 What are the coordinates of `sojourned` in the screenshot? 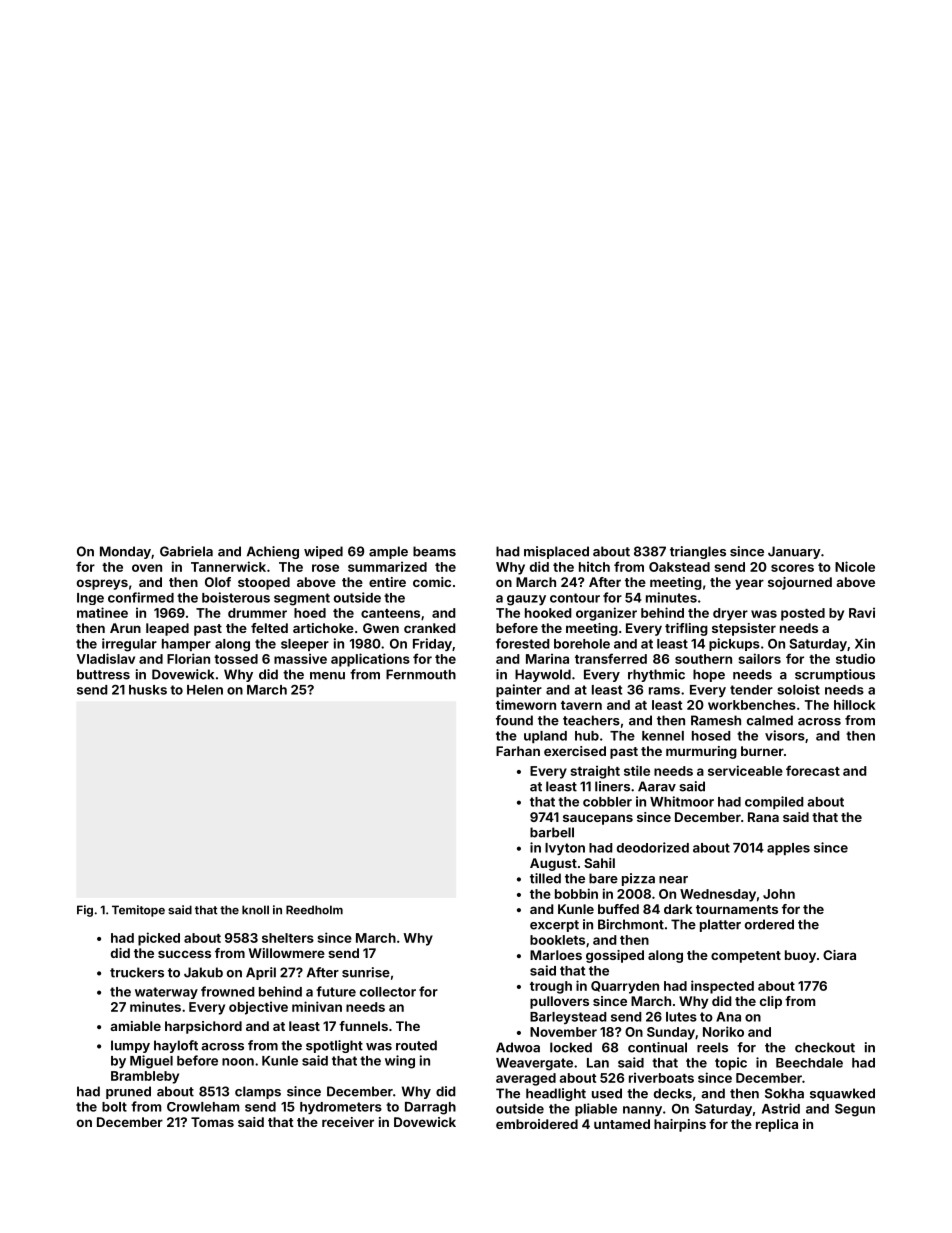 It's located at (800, 583).
